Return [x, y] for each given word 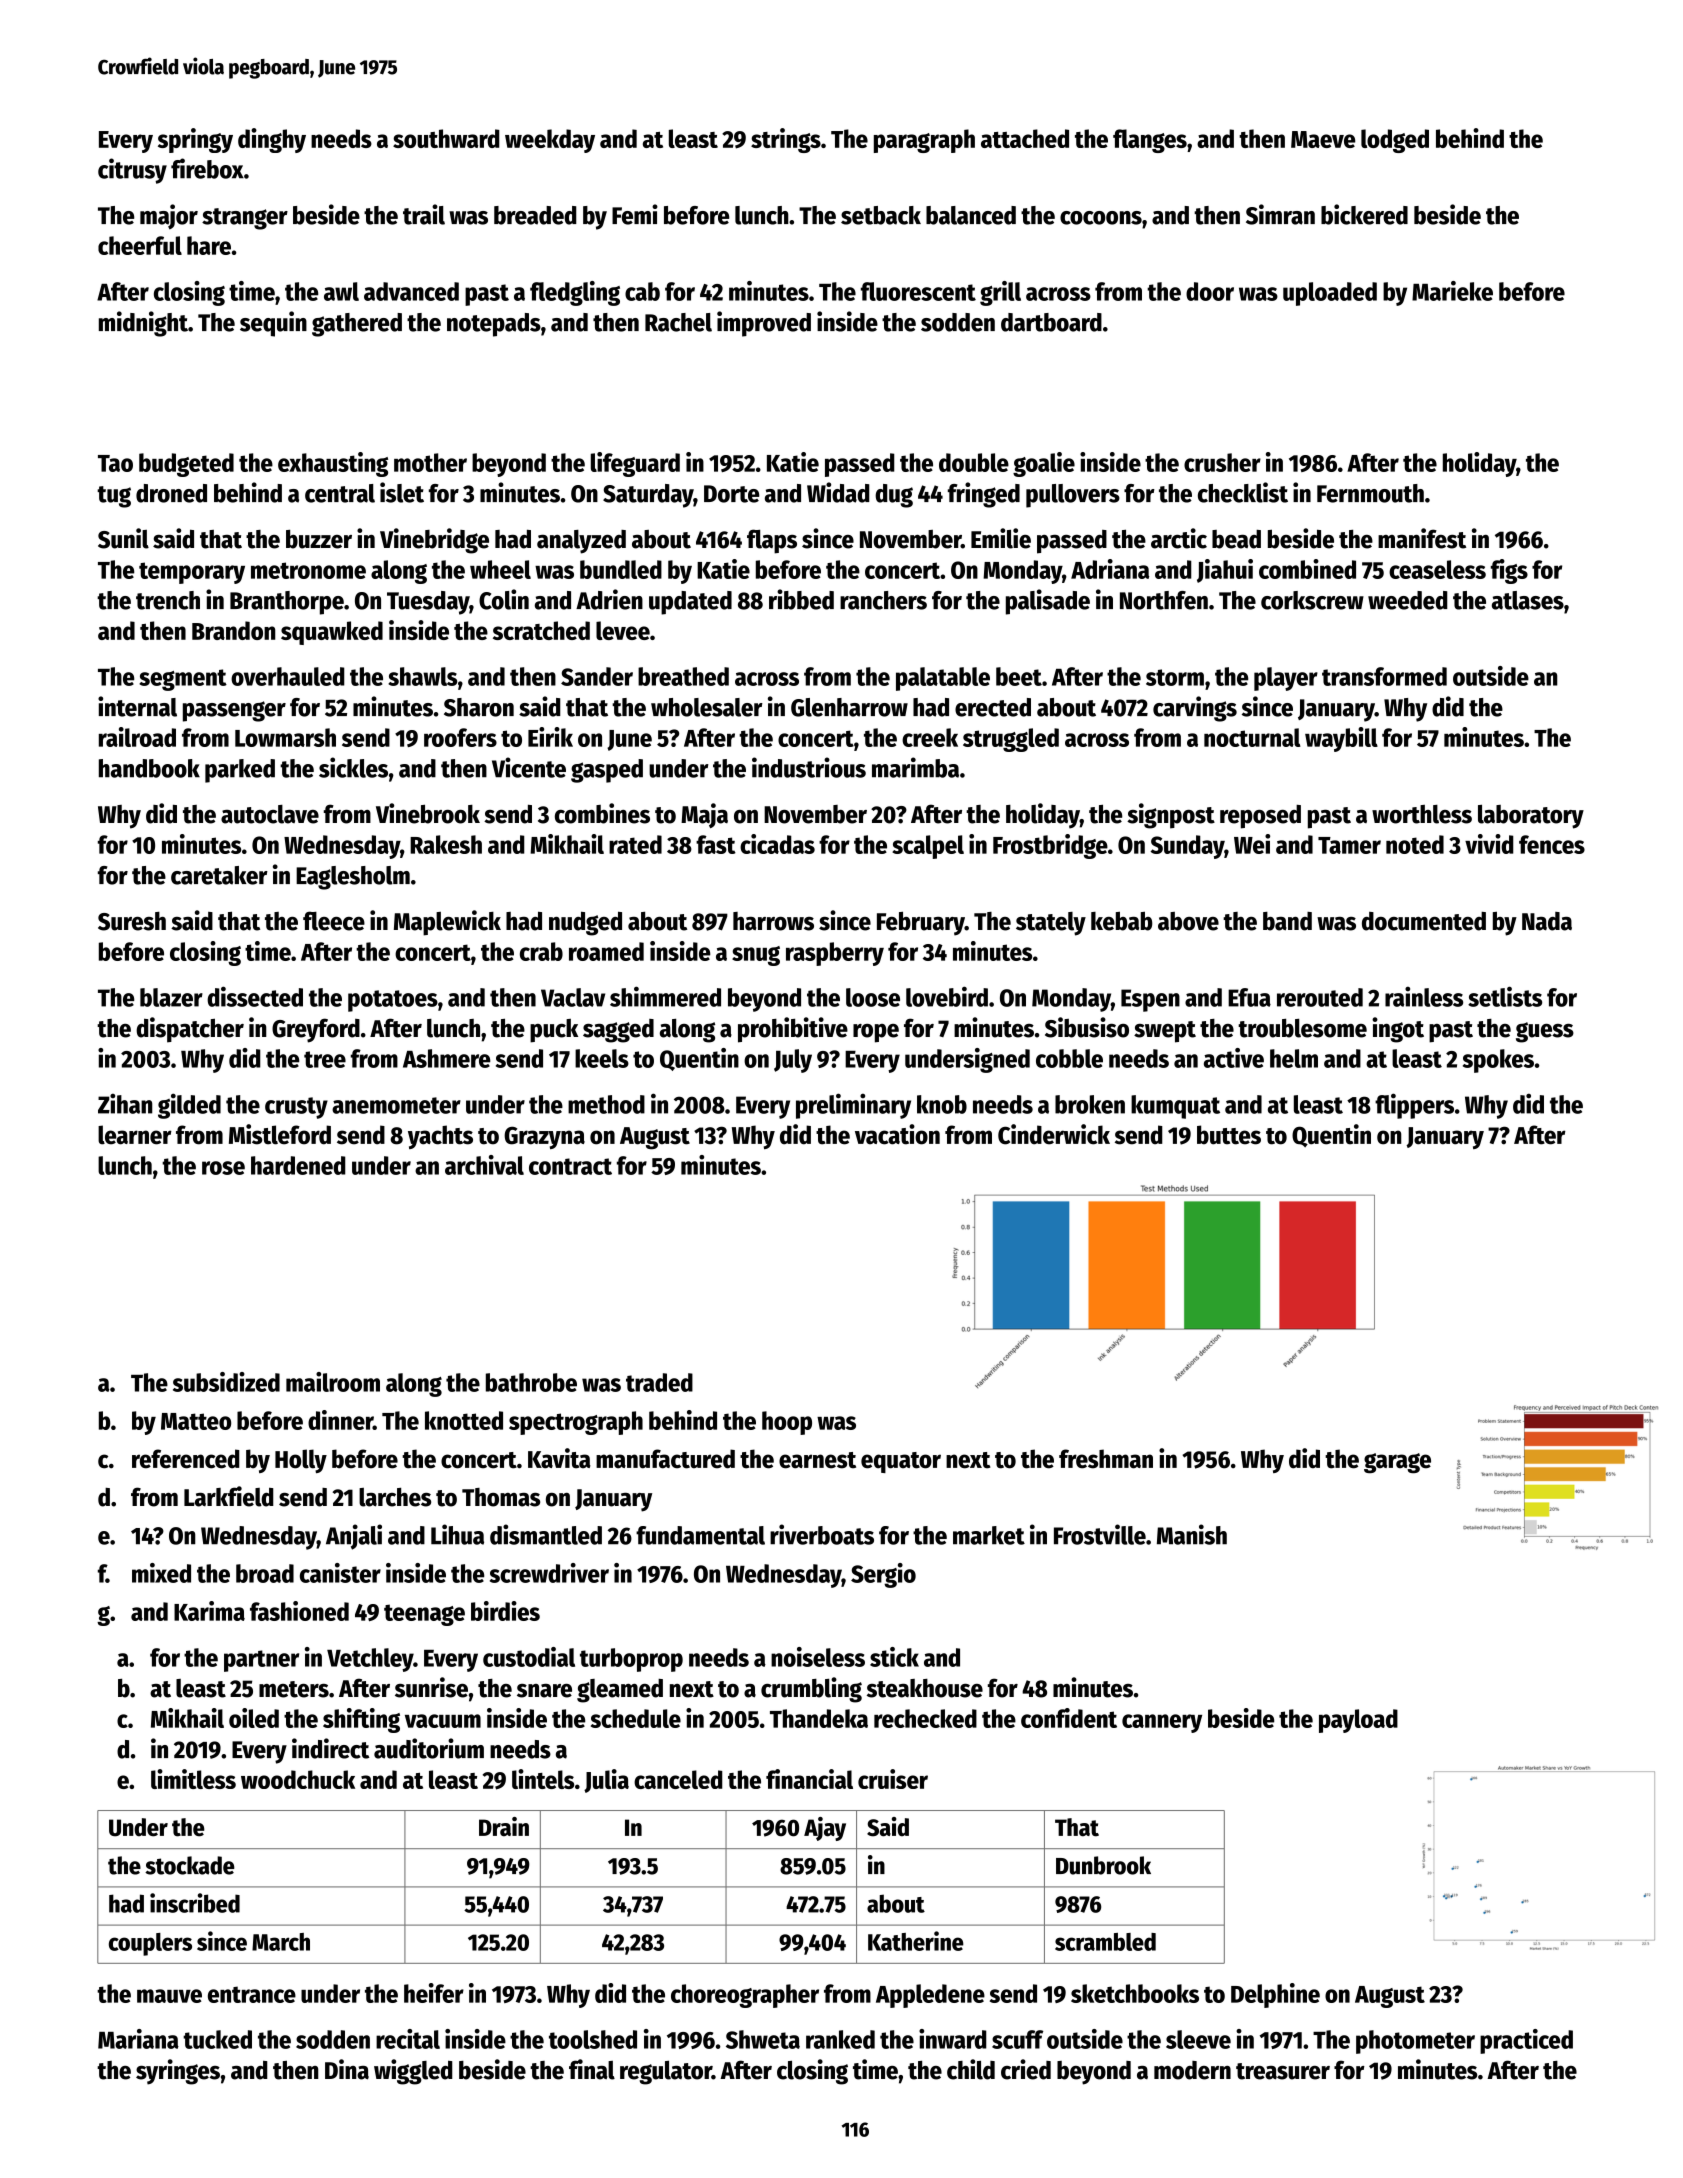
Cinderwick [1054, 1134]
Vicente [529, 767]
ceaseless [1437, 569]
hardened [298, 1165]
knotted [464, 1420]
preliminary [853, 1106]
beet [1019, 676]
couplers [150, 1944]
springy [195, 140]
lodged [1395, 141]
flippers [1414, 1106]
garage [1397, 1463]
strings [786, 140]
